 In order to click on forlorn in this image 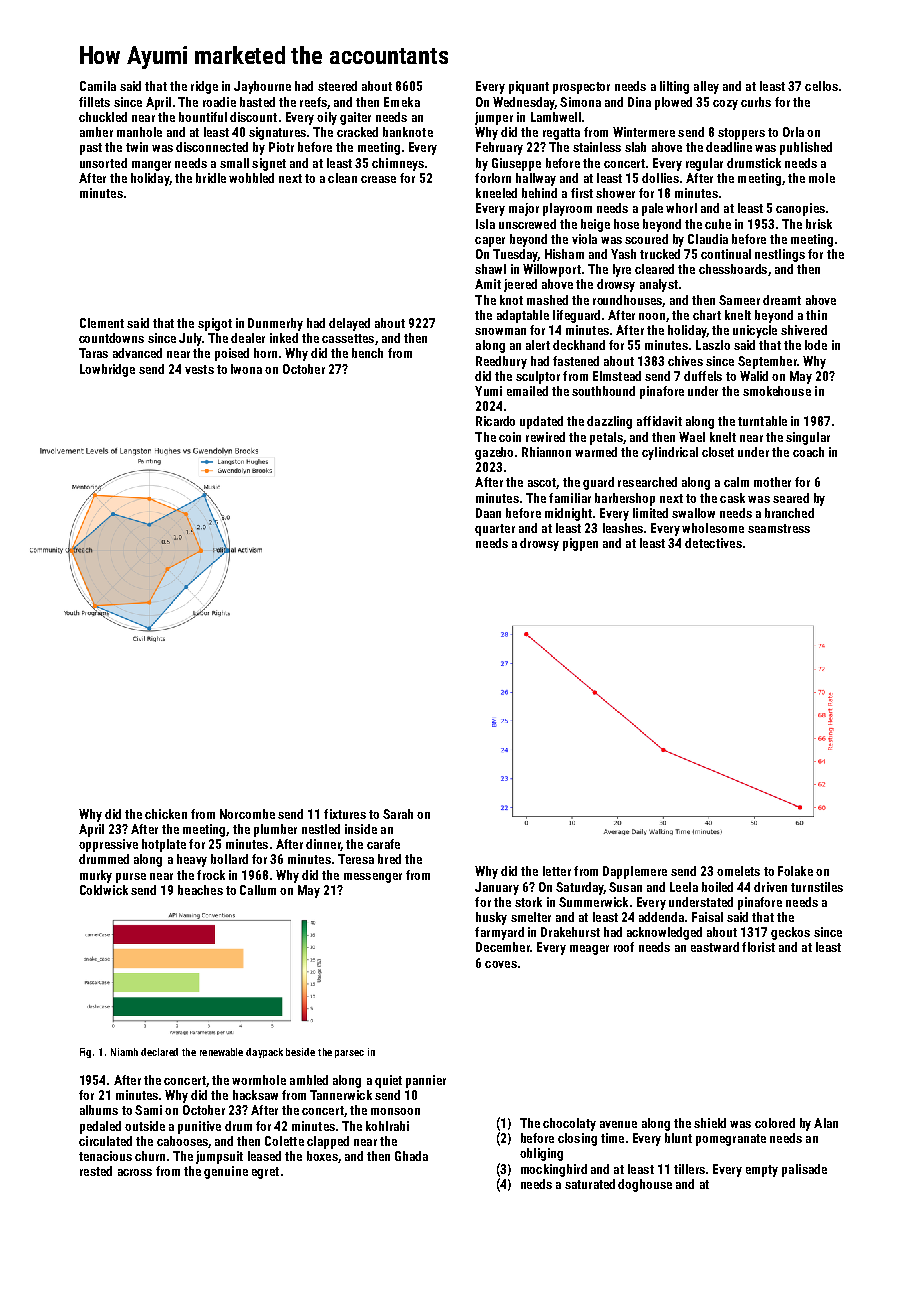, I will do `click(493, 178)`.
